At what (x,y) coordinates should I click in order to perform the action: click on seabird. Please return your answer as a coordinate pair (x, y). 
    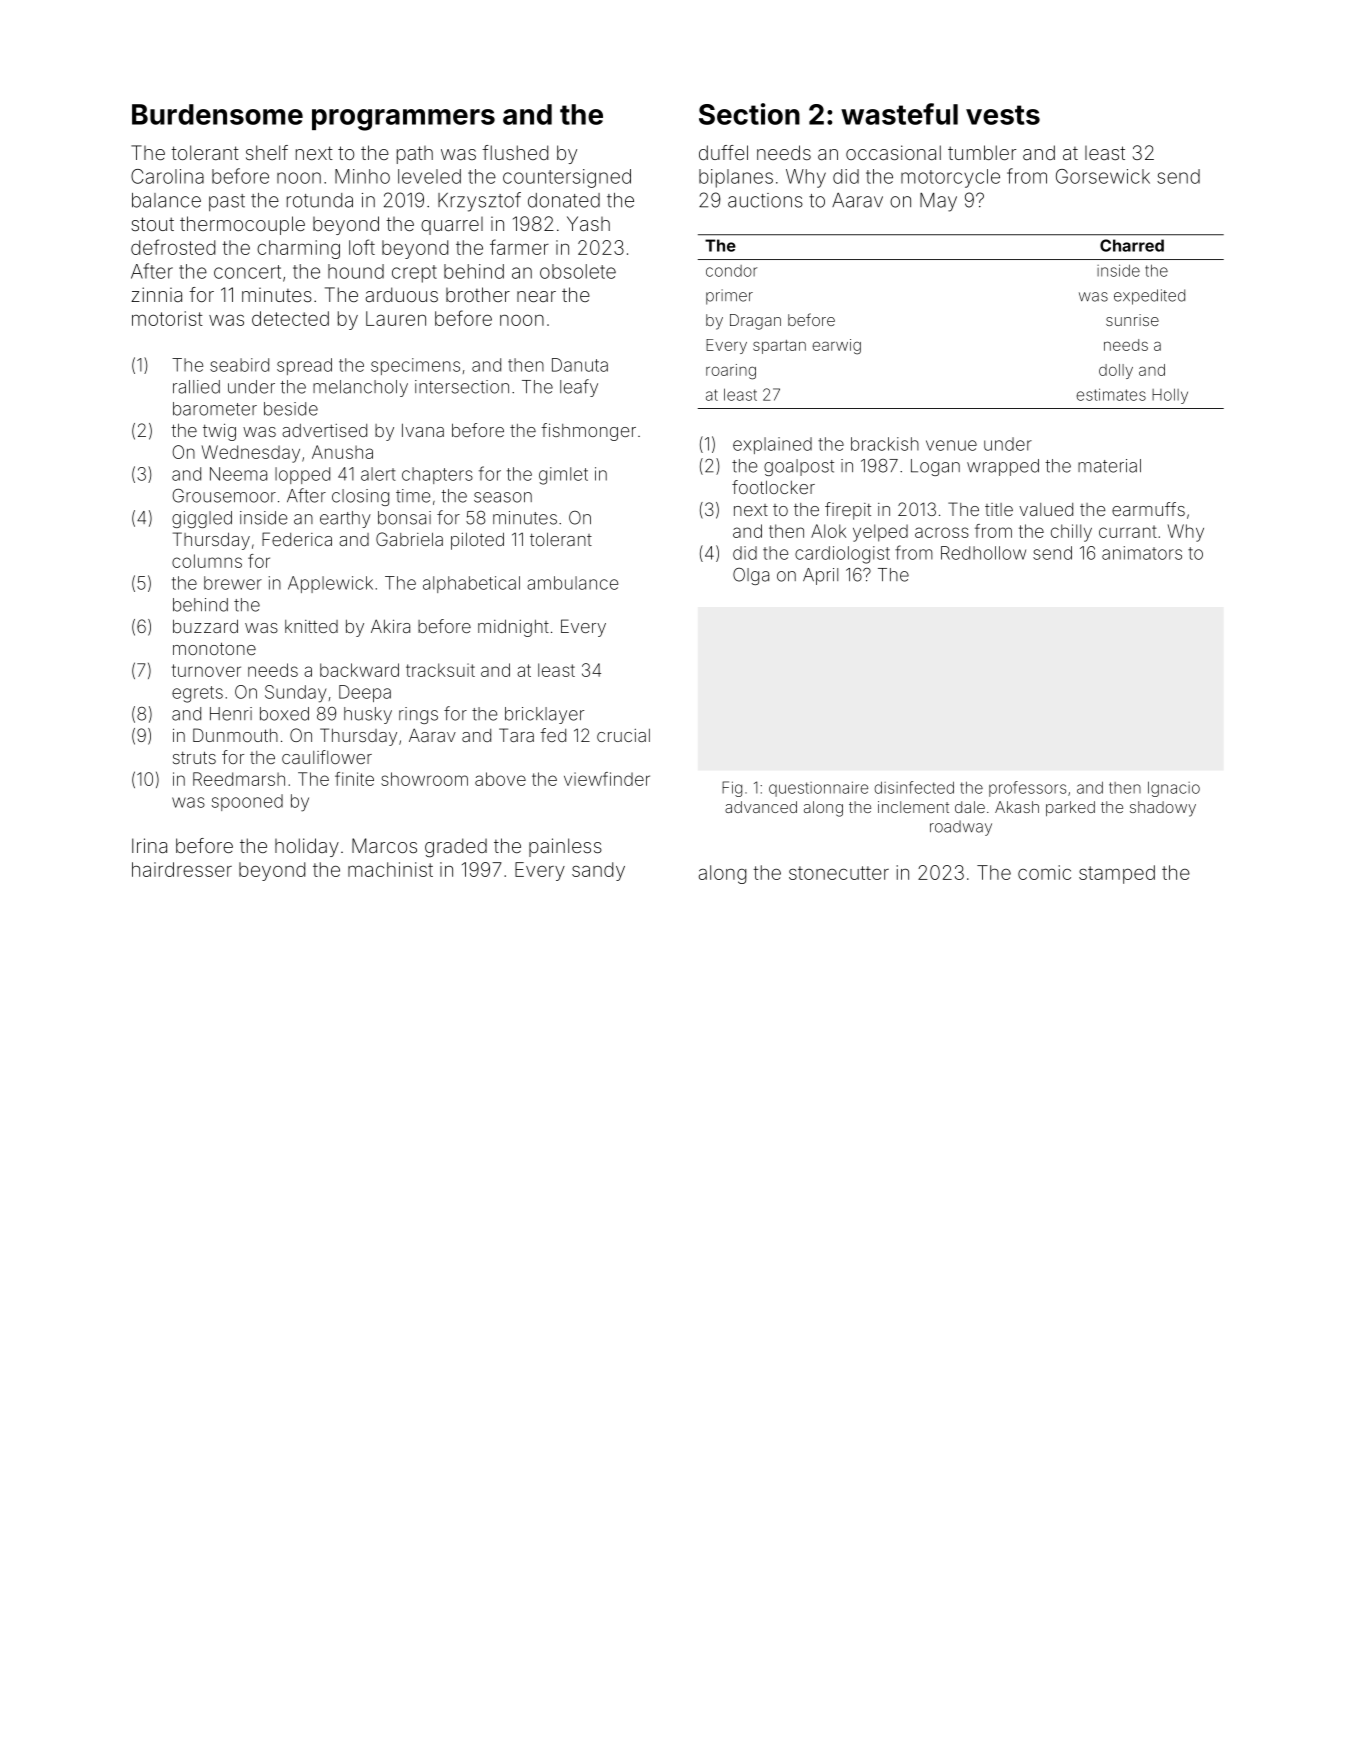
    Looking at the image, I should click on (239, 365).
